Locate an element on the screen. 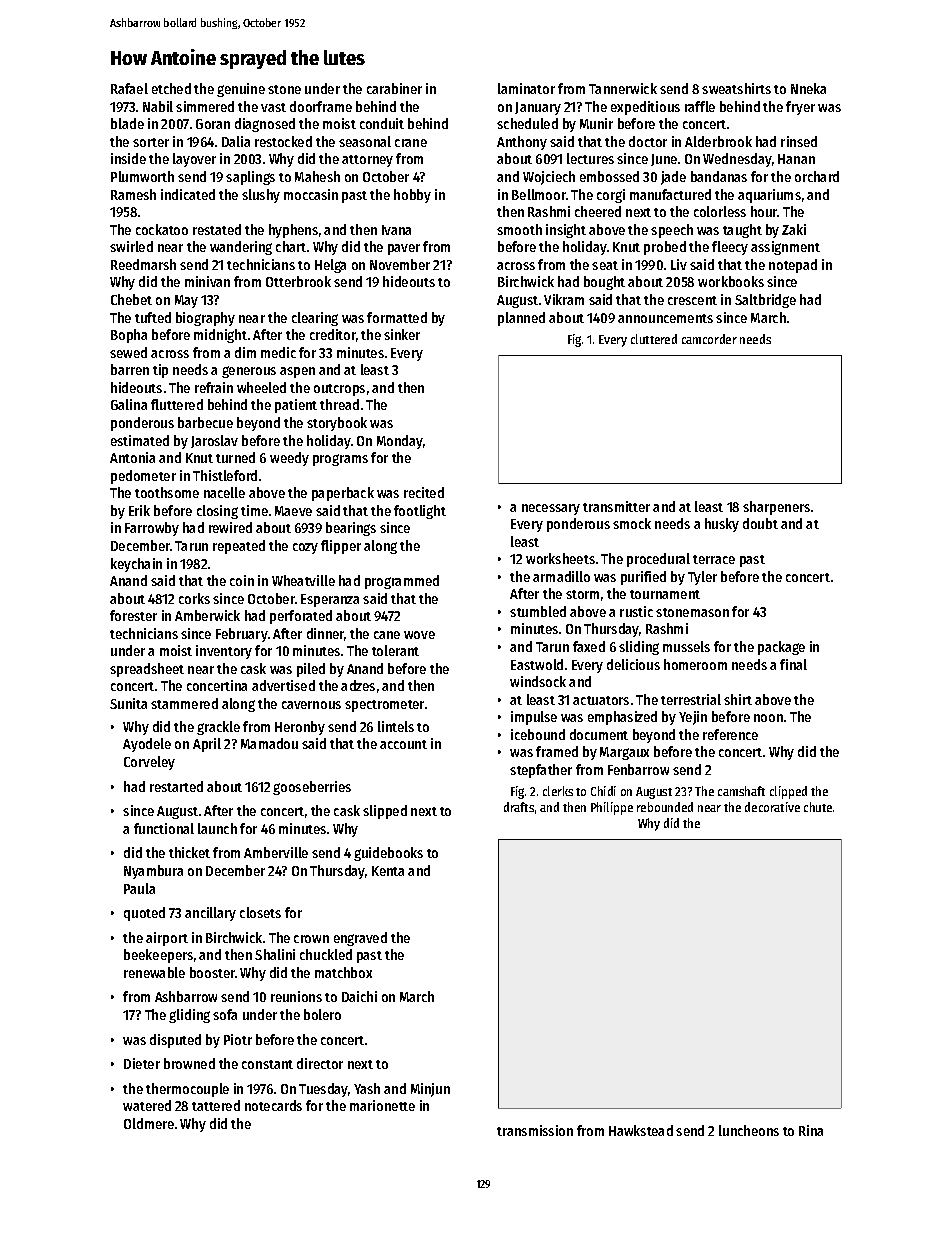  keychain is located at coordinates (136, 565).
